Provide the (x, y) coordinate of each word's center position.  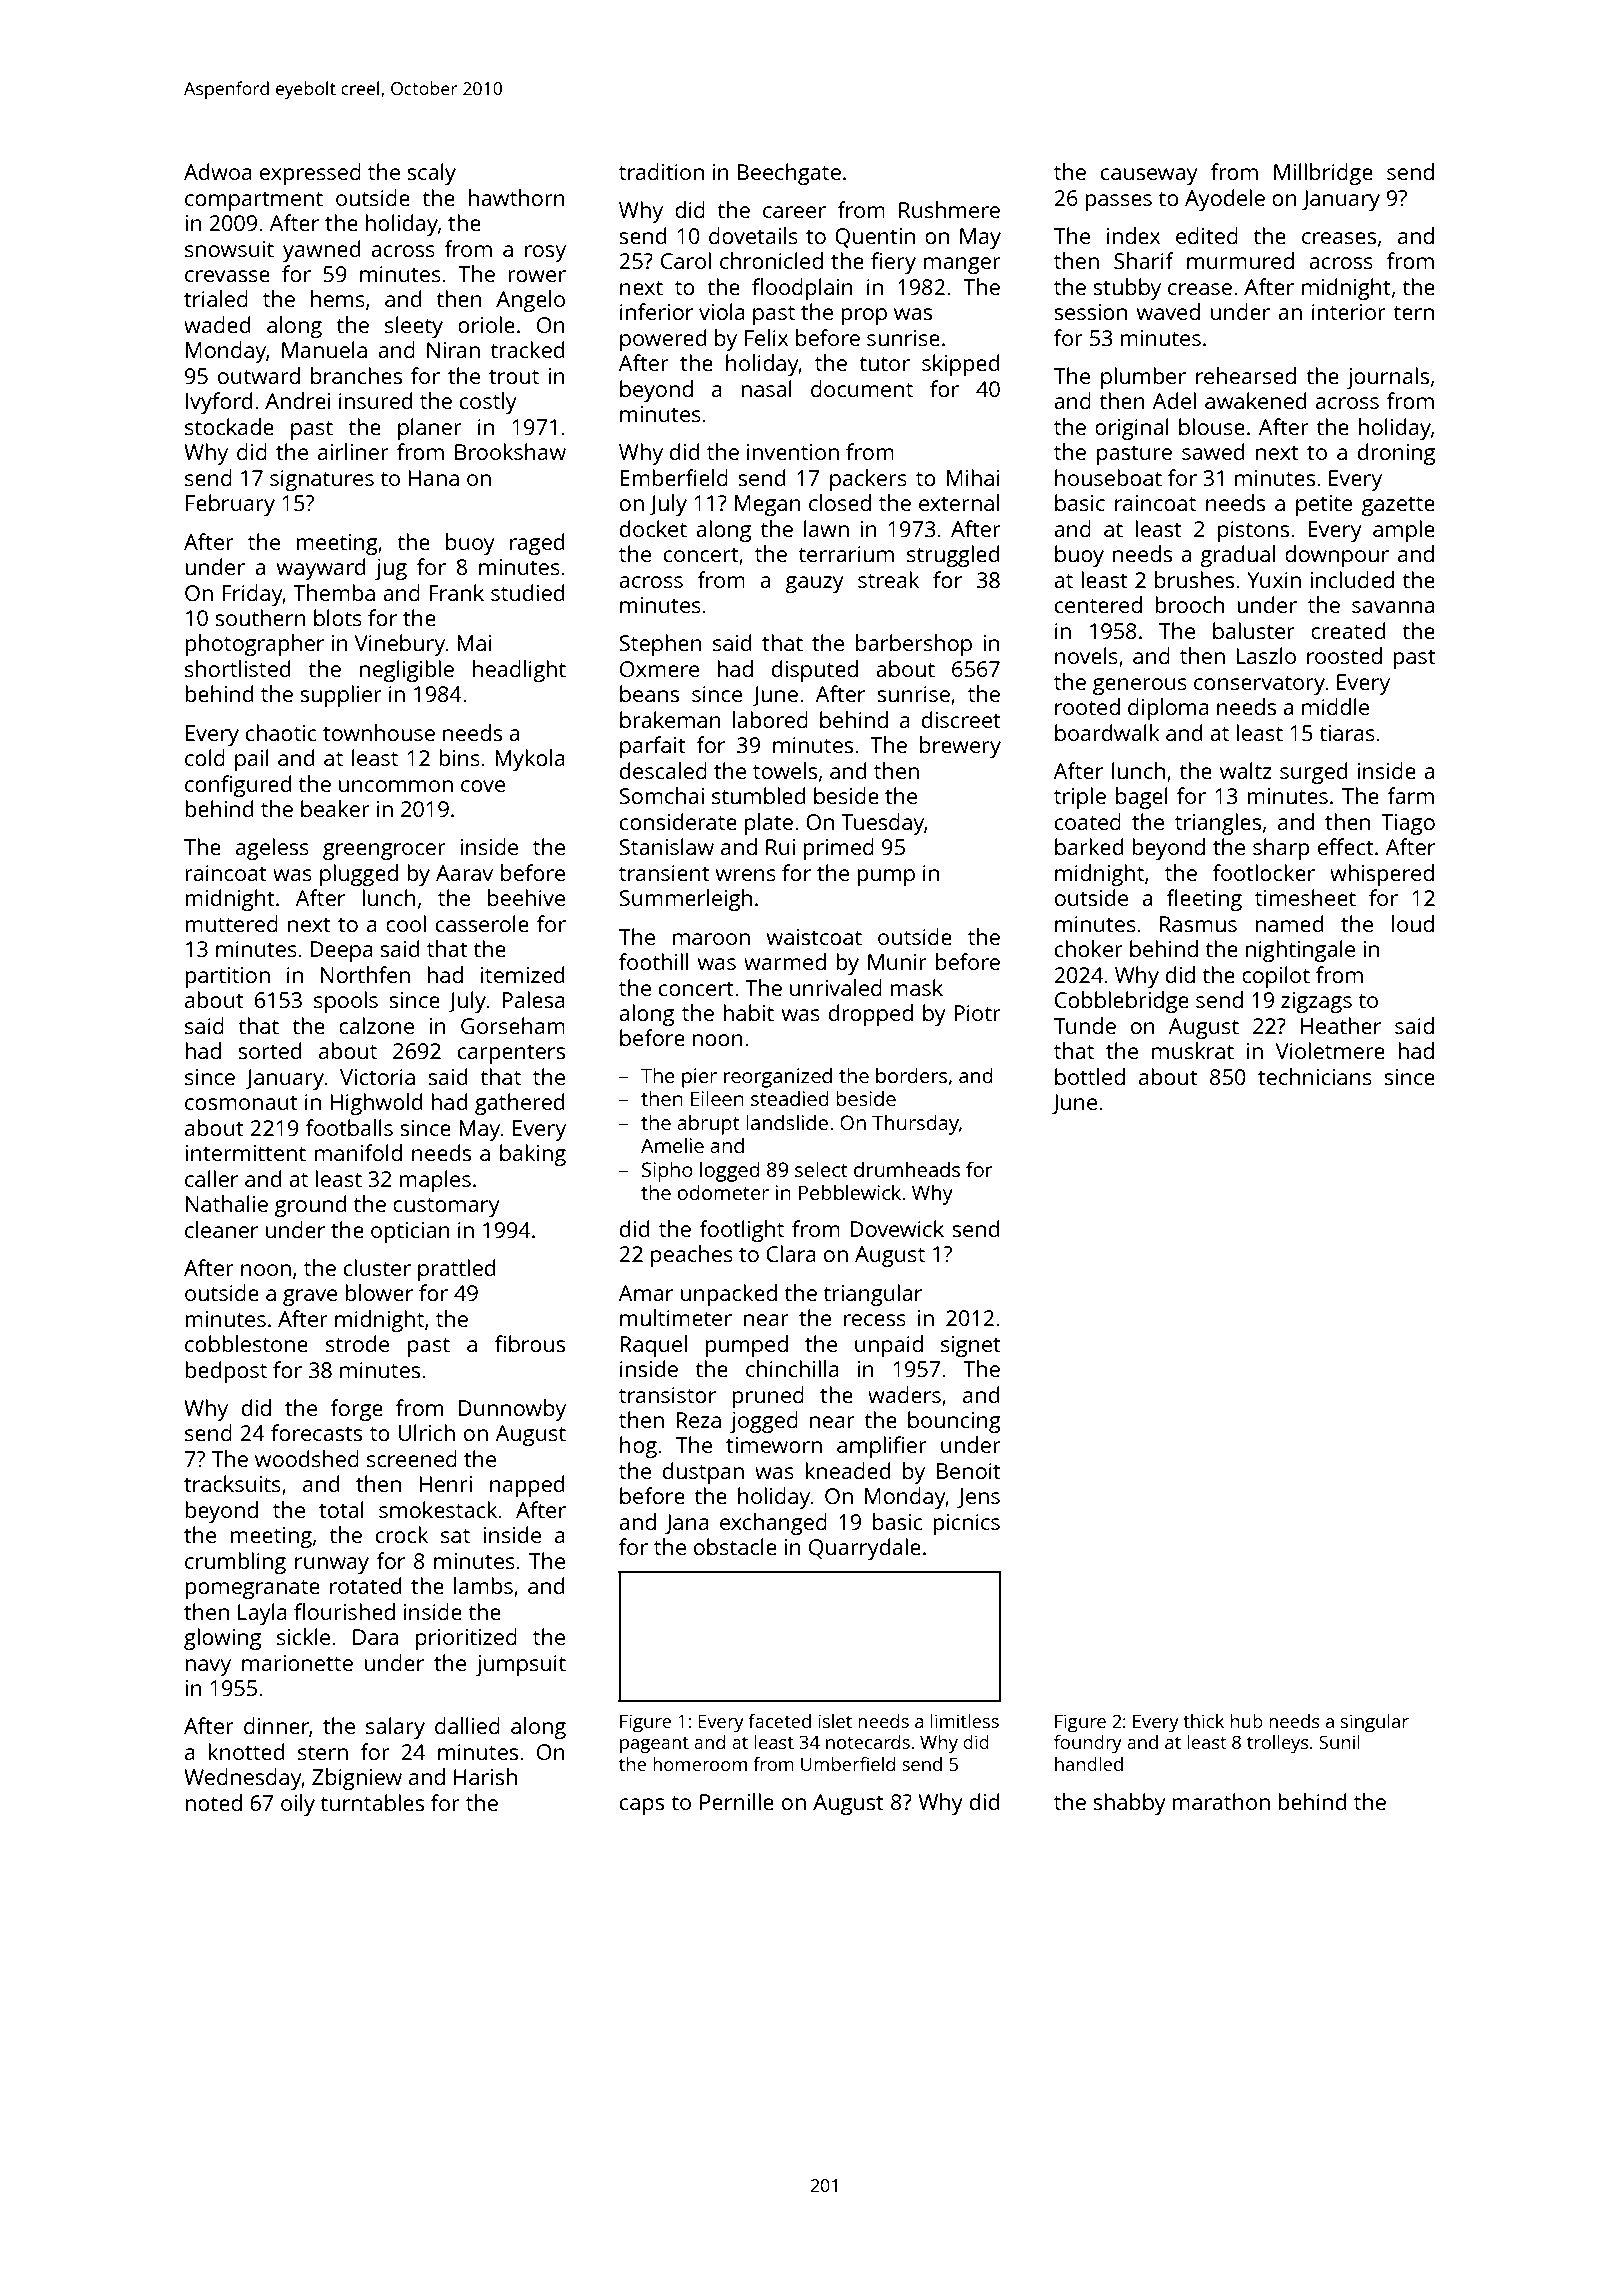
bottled (1090, 1076)
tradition (661, 171)
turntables (372, 1802)
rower (537, 276)
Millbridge (1323, 174)
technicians (1315, 1076)
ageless (272, 849)
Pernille (737, 1801)
